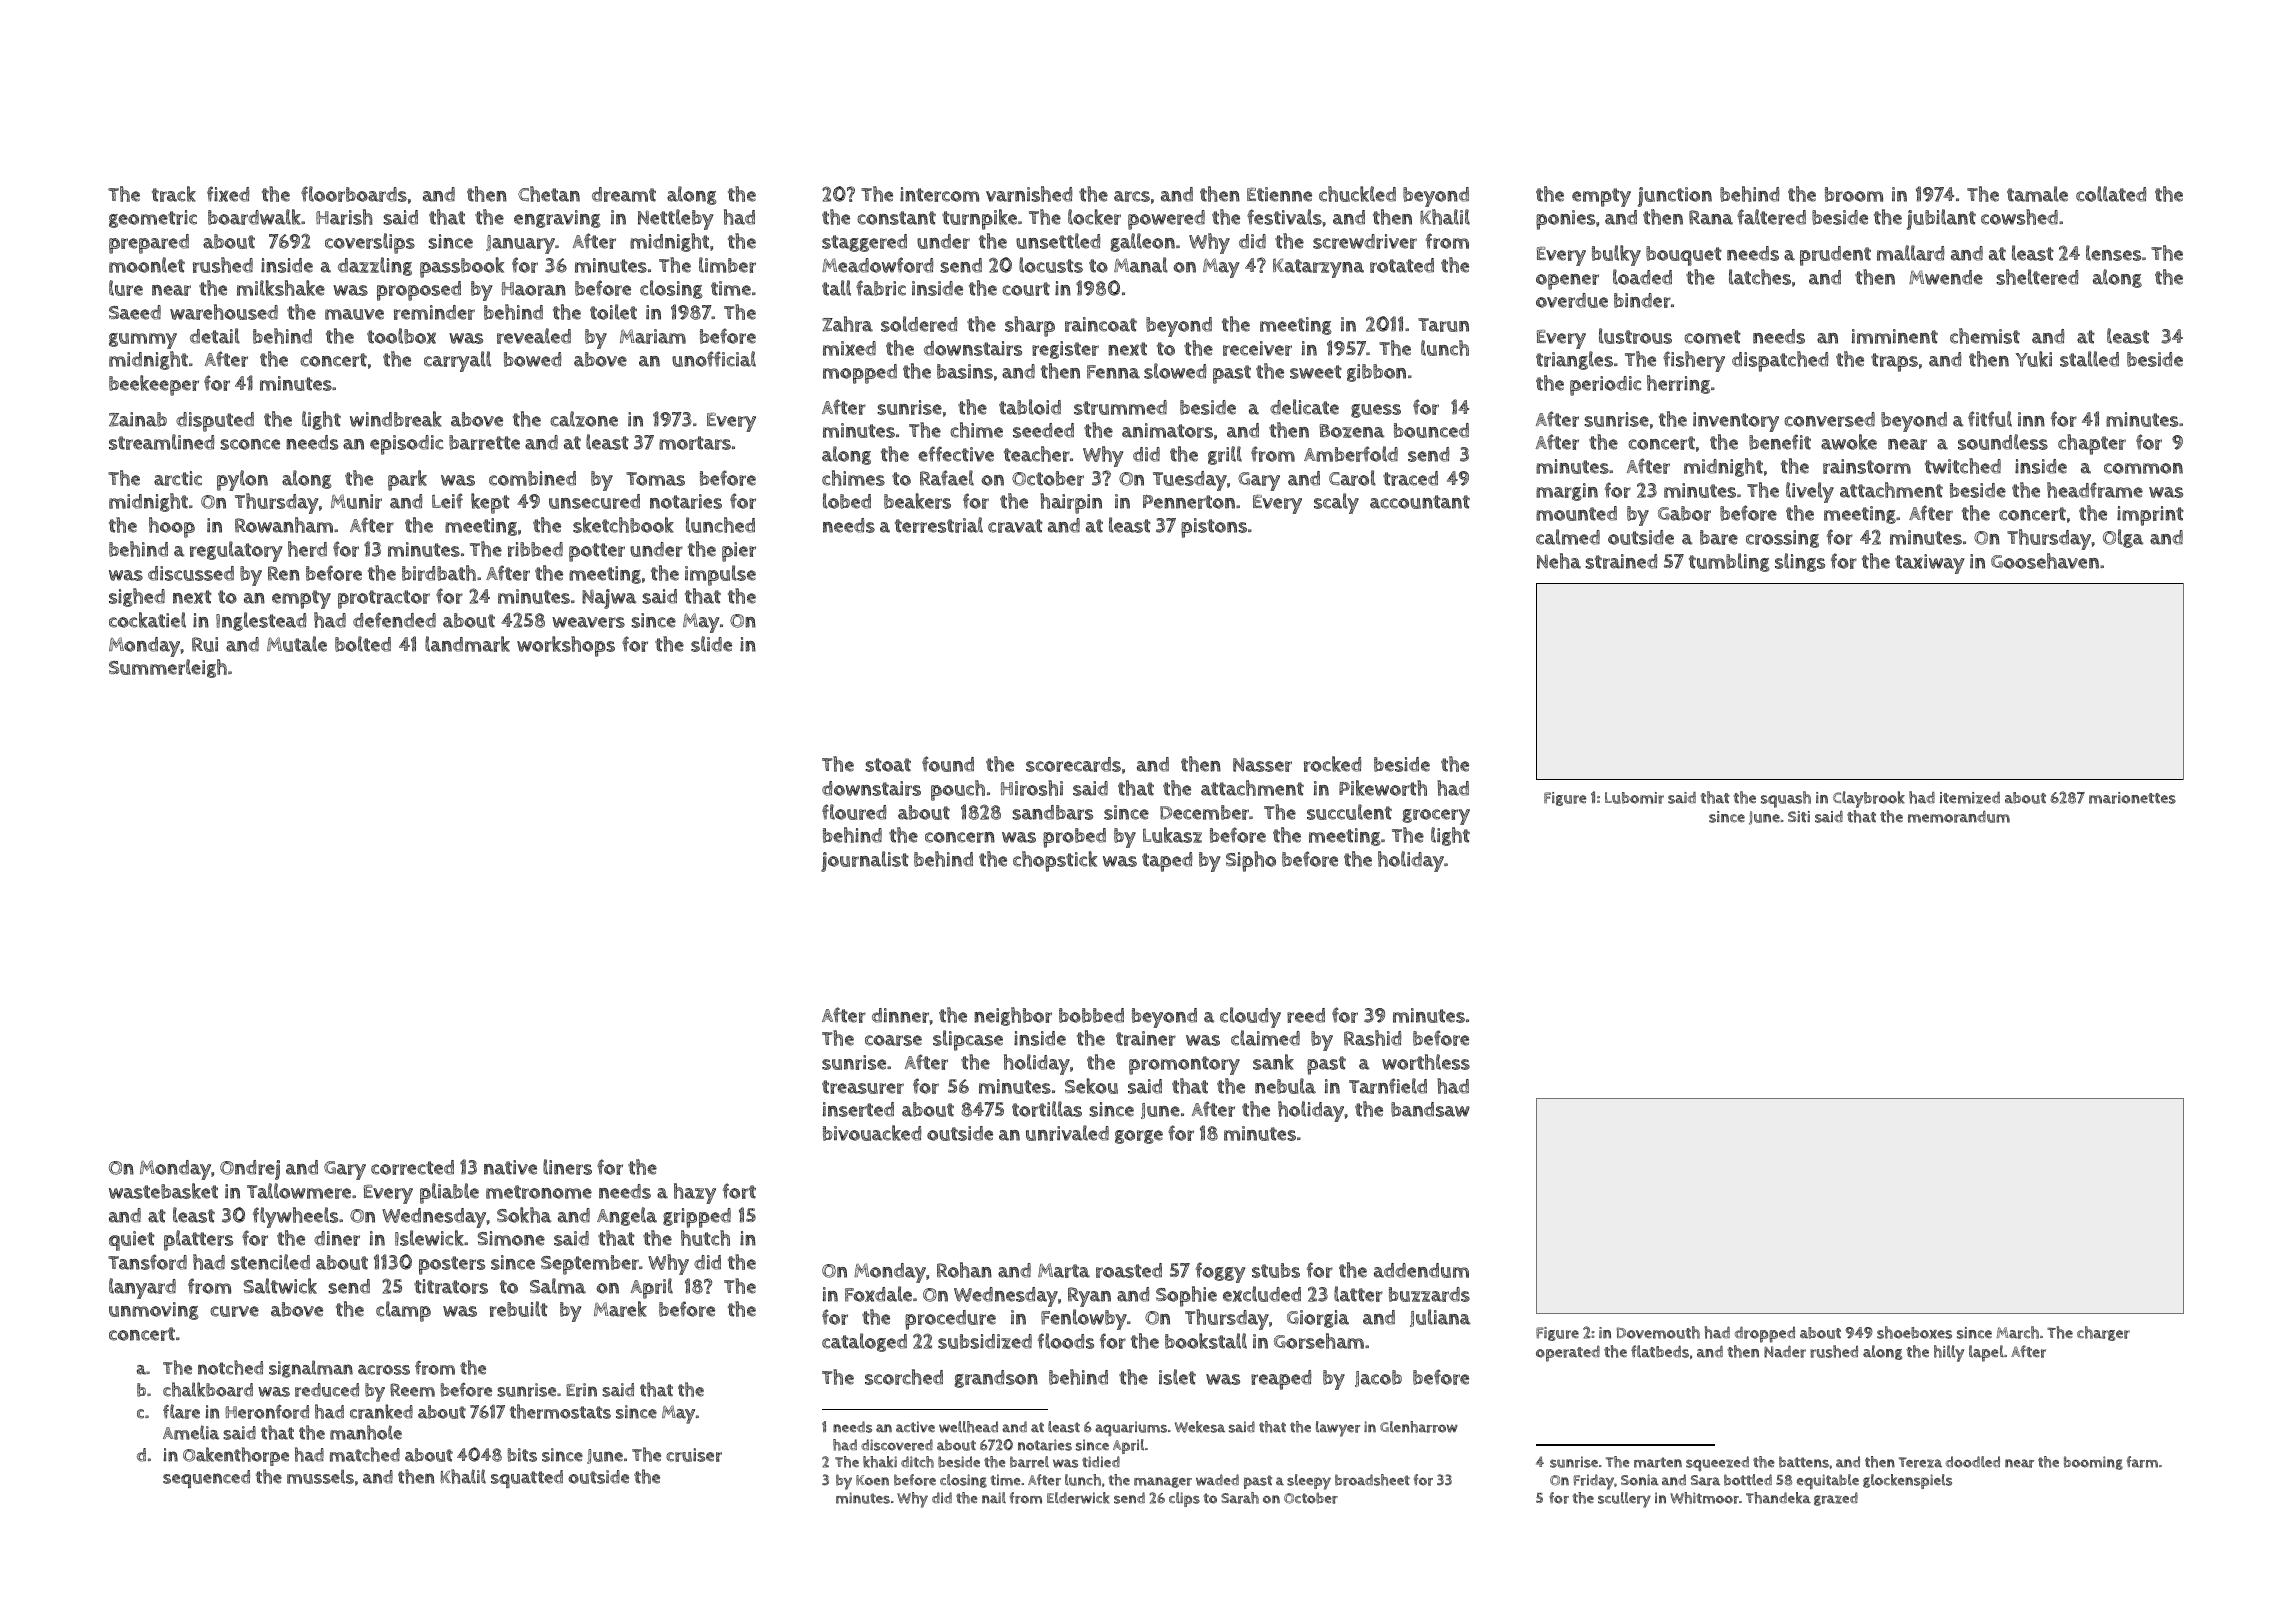  Describe the element at coordinates (872, 1480) in the screenshot. I see `Koen` at that location.
